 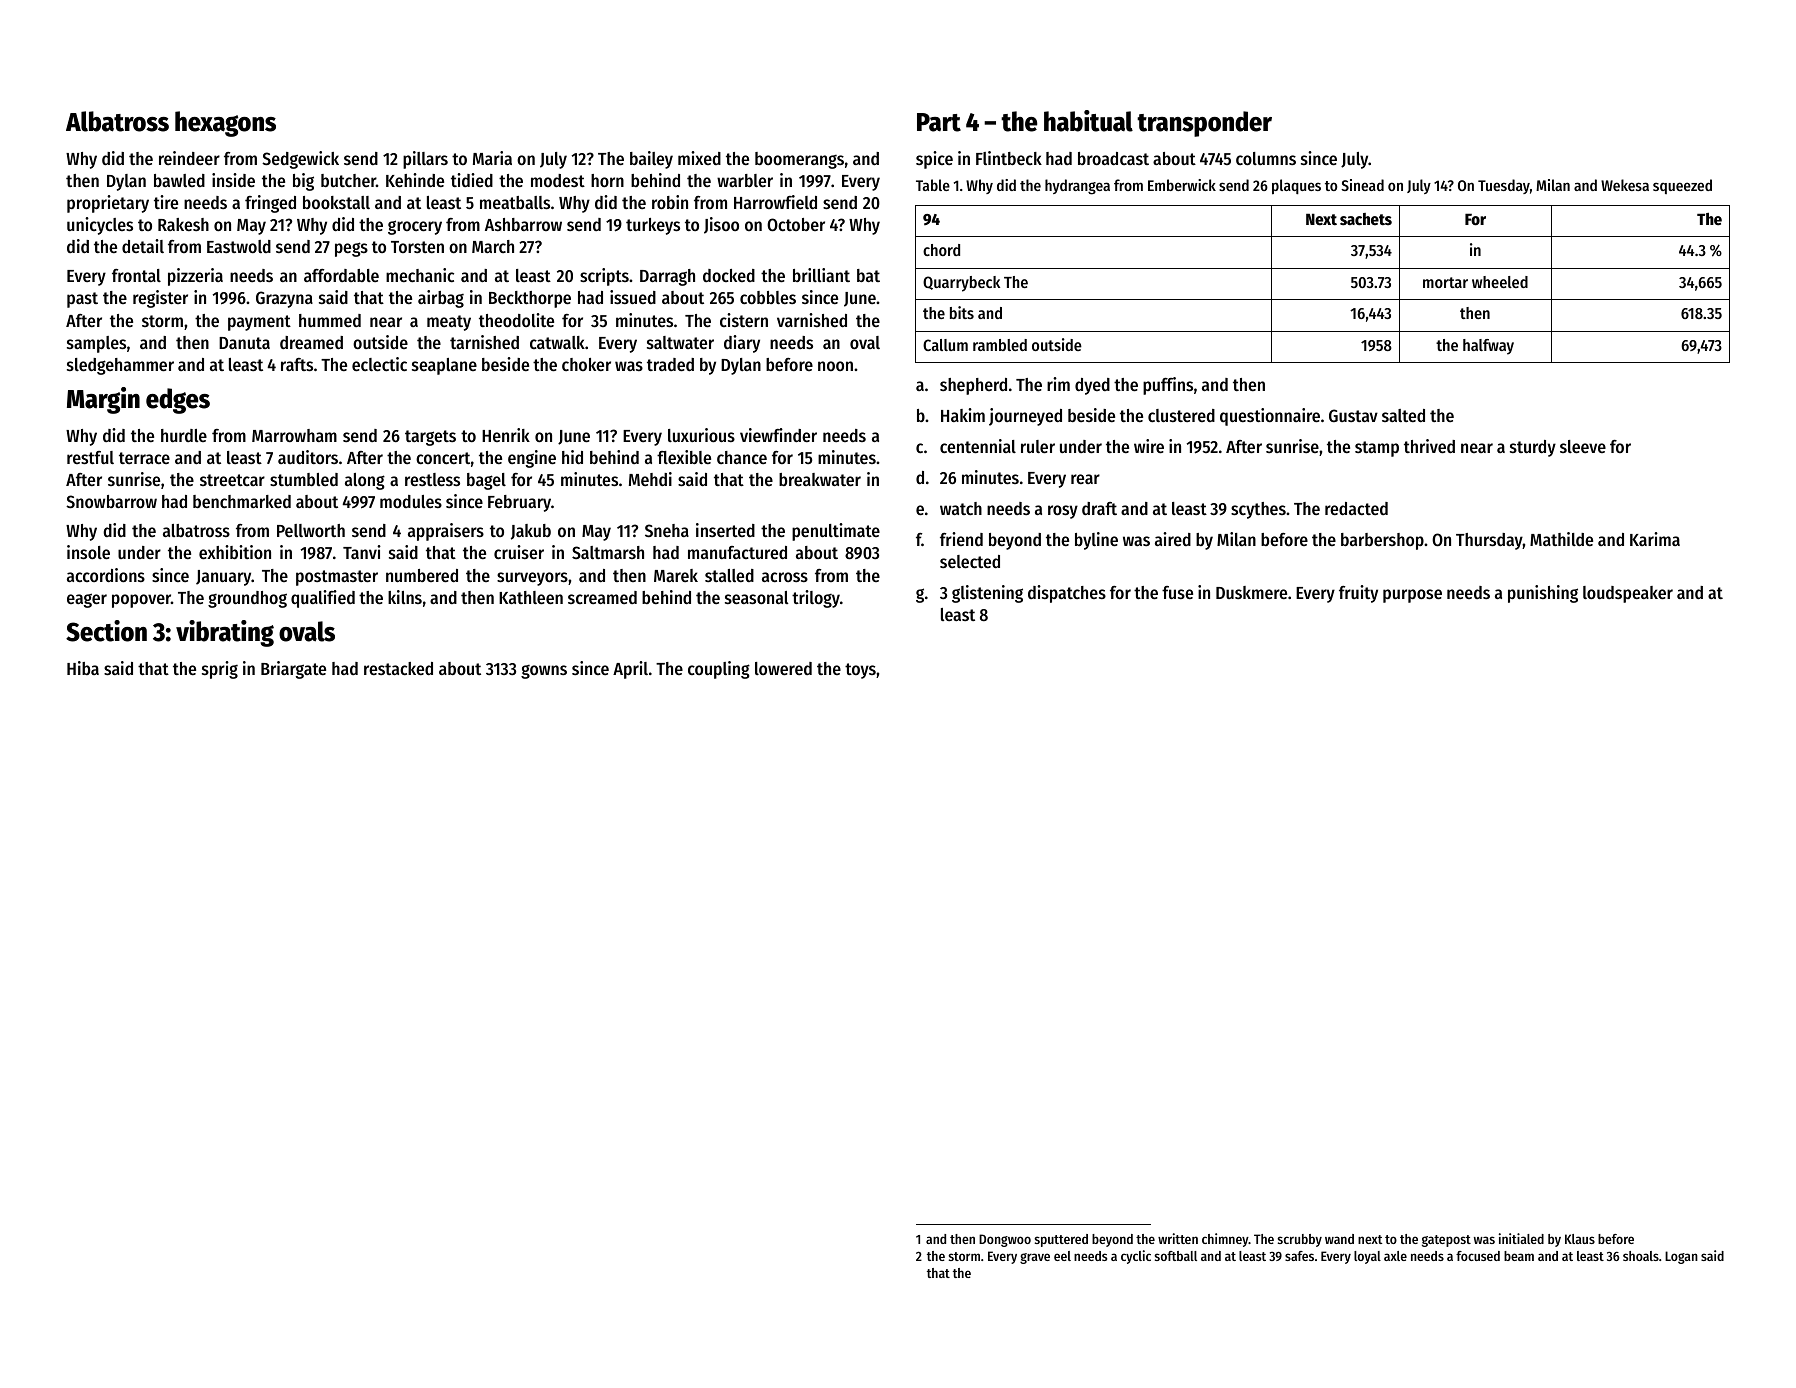 What do you see at coordinates (1580, 1239) in the screenshot?
I see `Klaus` at bounding box center [1580, 1239].
